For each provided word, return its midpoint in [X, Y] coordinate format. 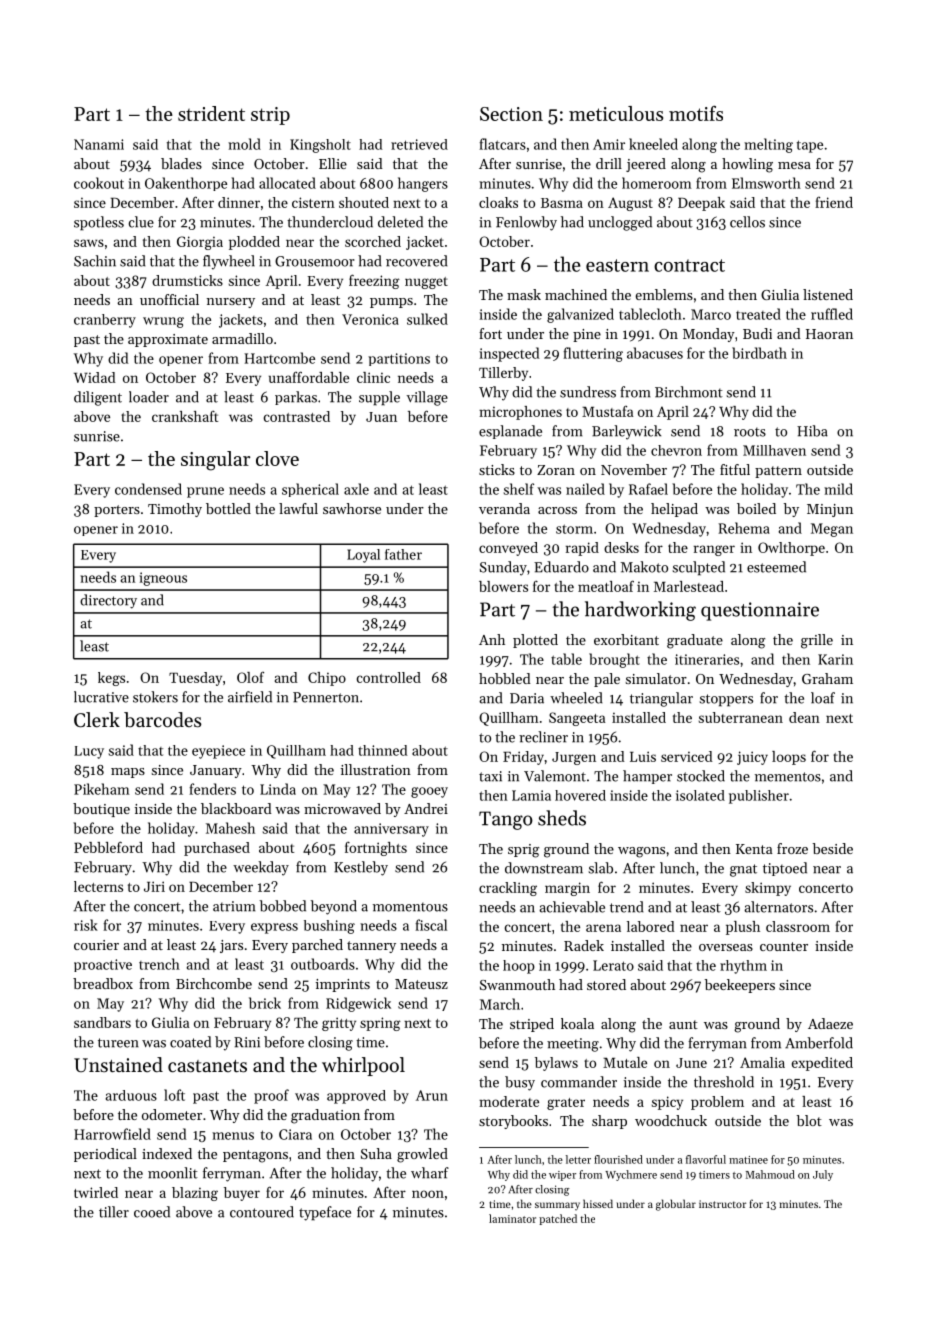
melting [768, 145]
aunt [683, 1024]
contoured [262, 1212]
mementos [788, 777]
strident [211, 113]
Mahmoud [770, 1174]
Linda [278, 789]
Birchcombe [214, 983]
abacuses [655, 353]
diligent [98, 398]
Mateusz [421, 984]
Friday [523, 758]
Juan [381, 417]
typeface [325, 1213]
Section [511, 114]
